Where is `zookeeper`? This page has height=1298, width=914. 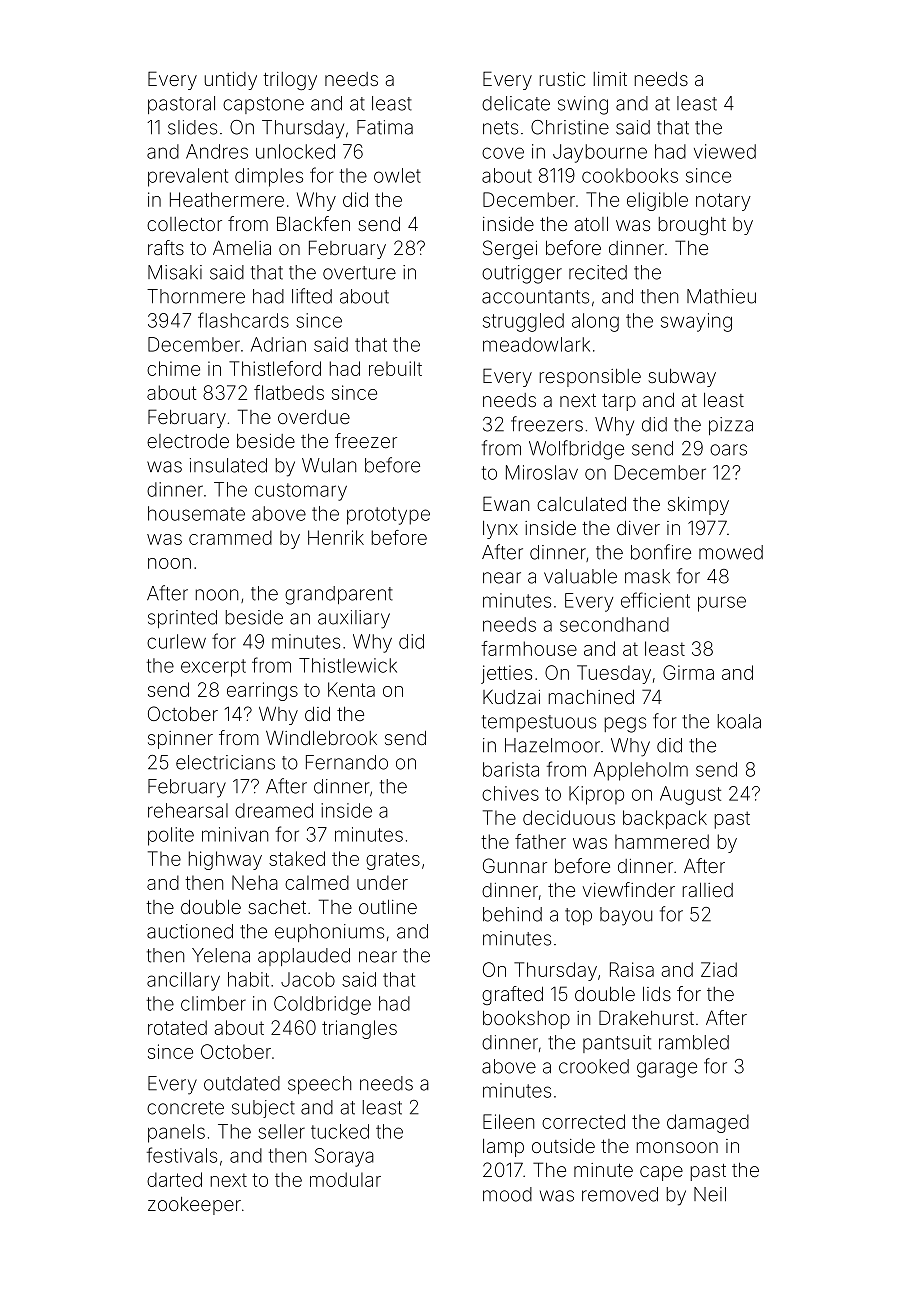 zookeeper is located at coordinates (194, 1206).
